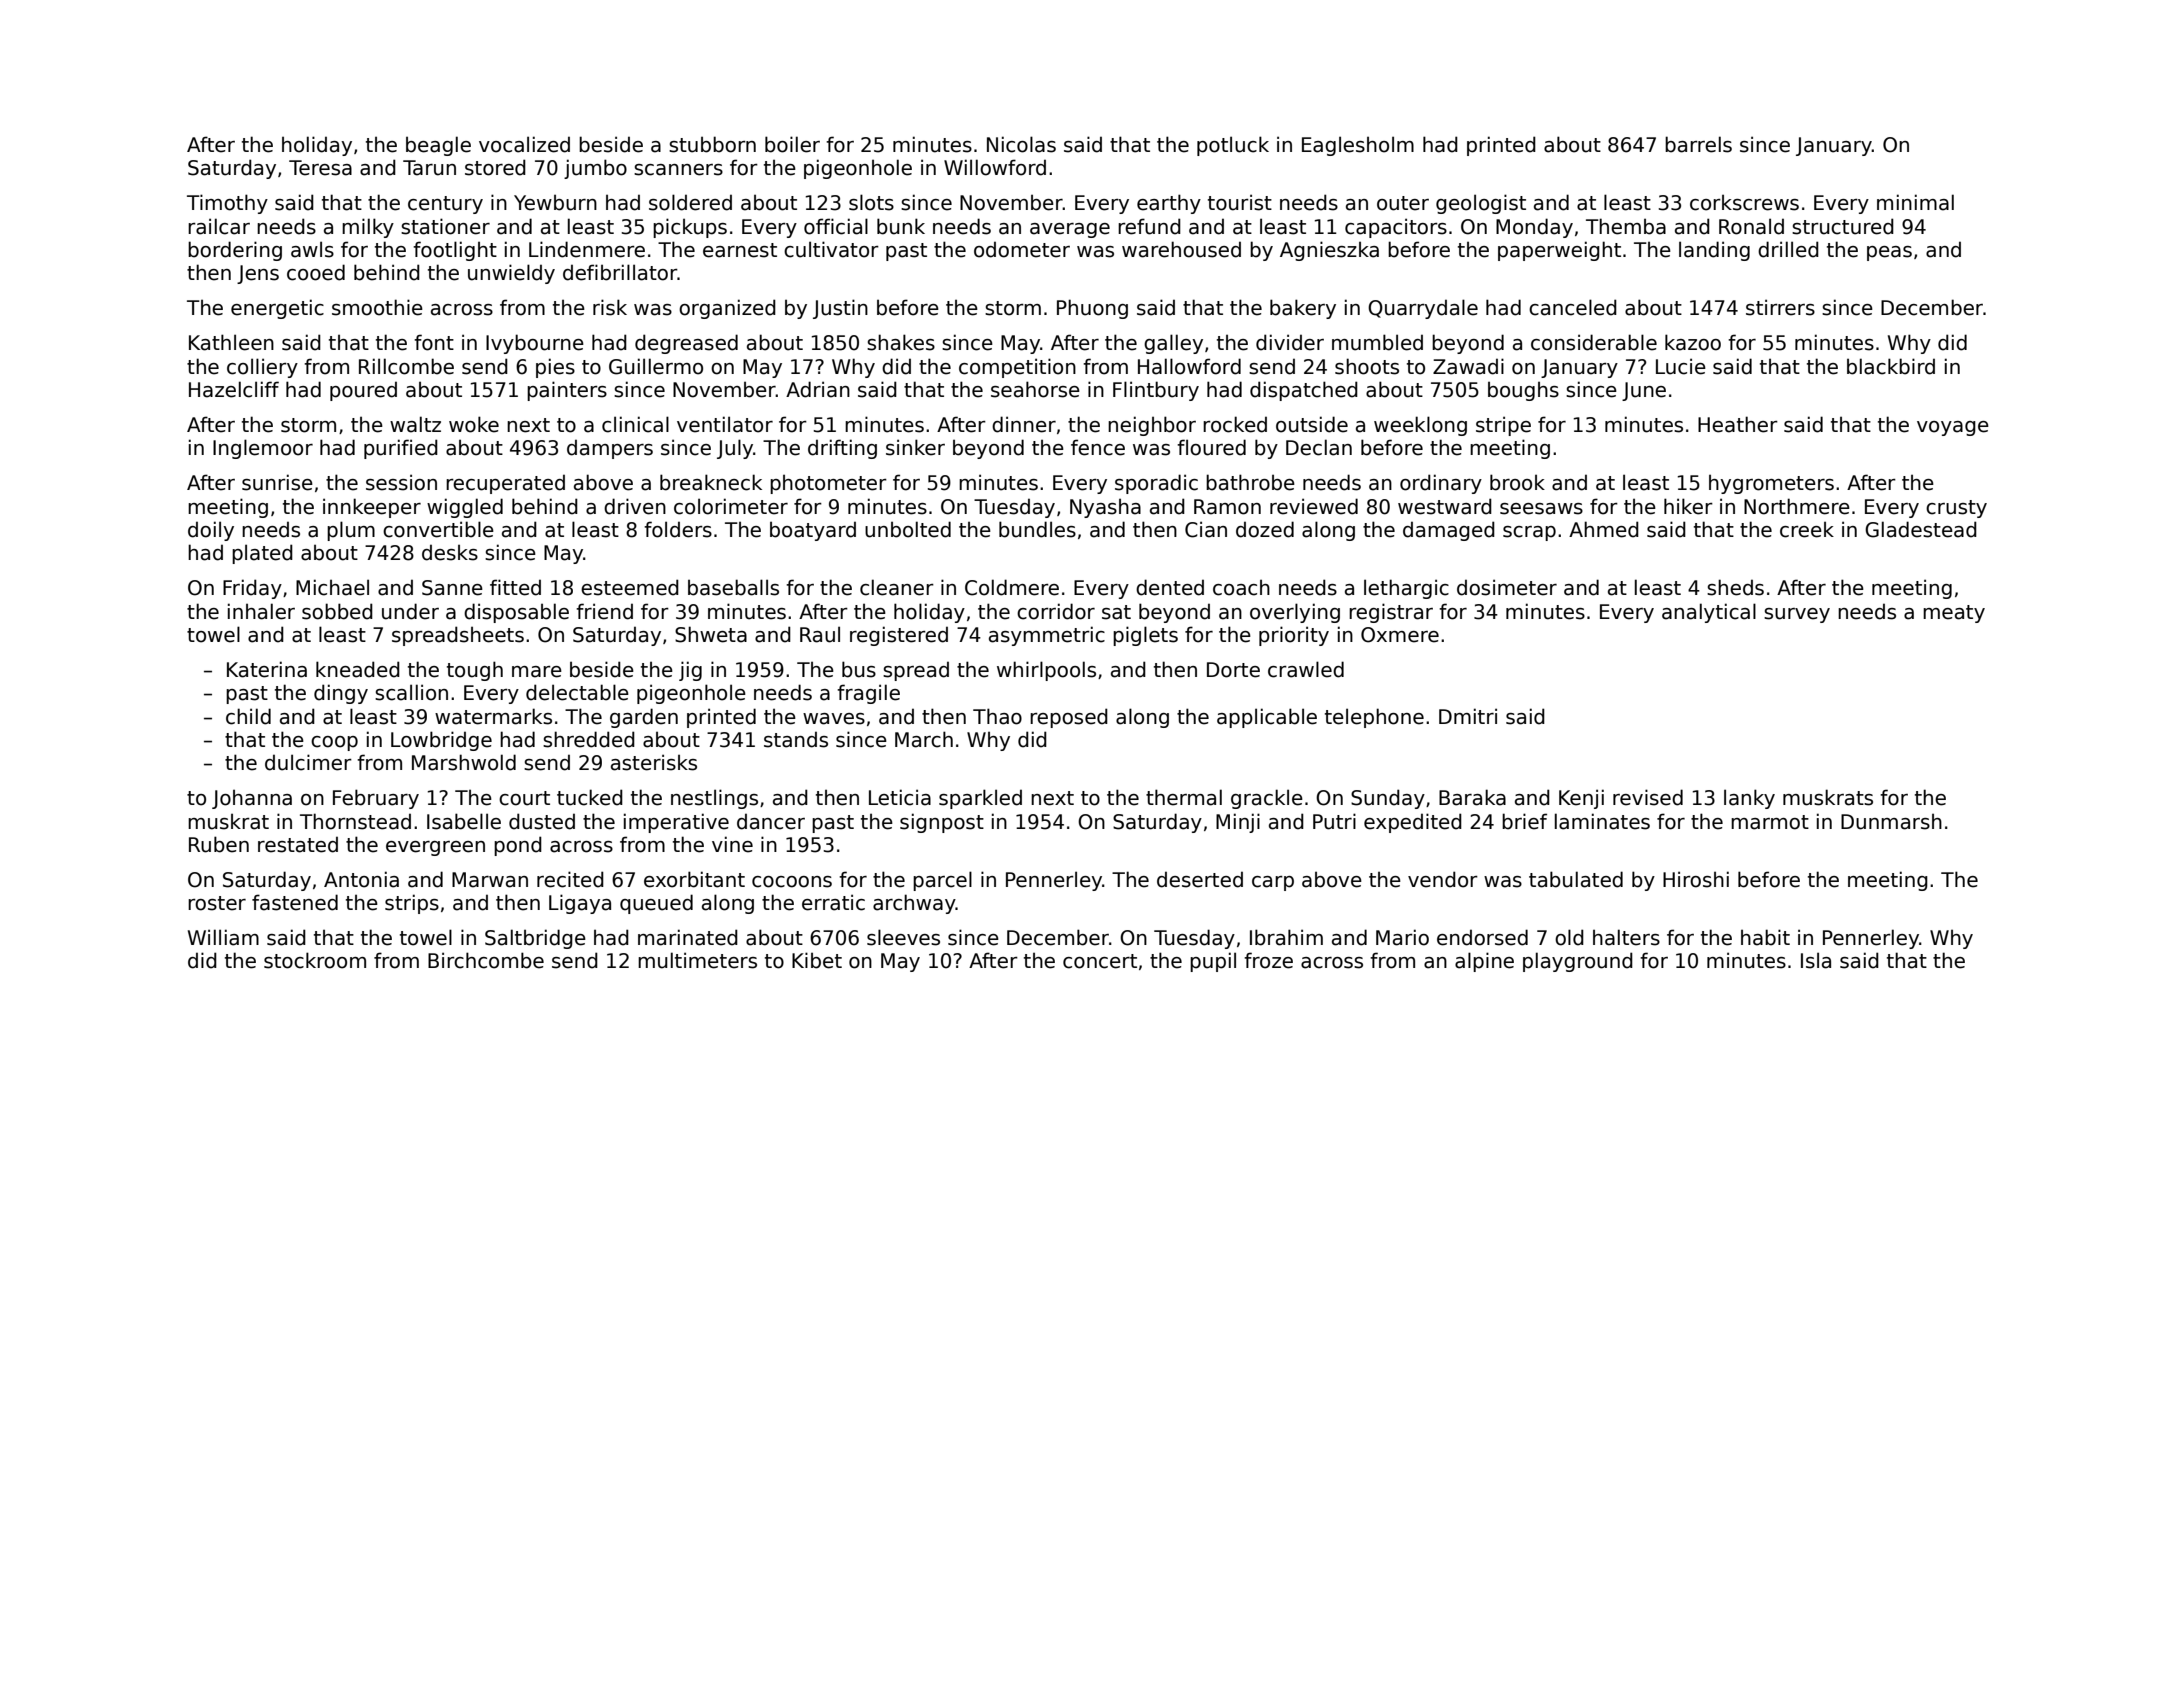 The height and width of the image is (1683, 2178). Describe the element at coordinates (792, 144) in the image. I see `boiler` at that location.
